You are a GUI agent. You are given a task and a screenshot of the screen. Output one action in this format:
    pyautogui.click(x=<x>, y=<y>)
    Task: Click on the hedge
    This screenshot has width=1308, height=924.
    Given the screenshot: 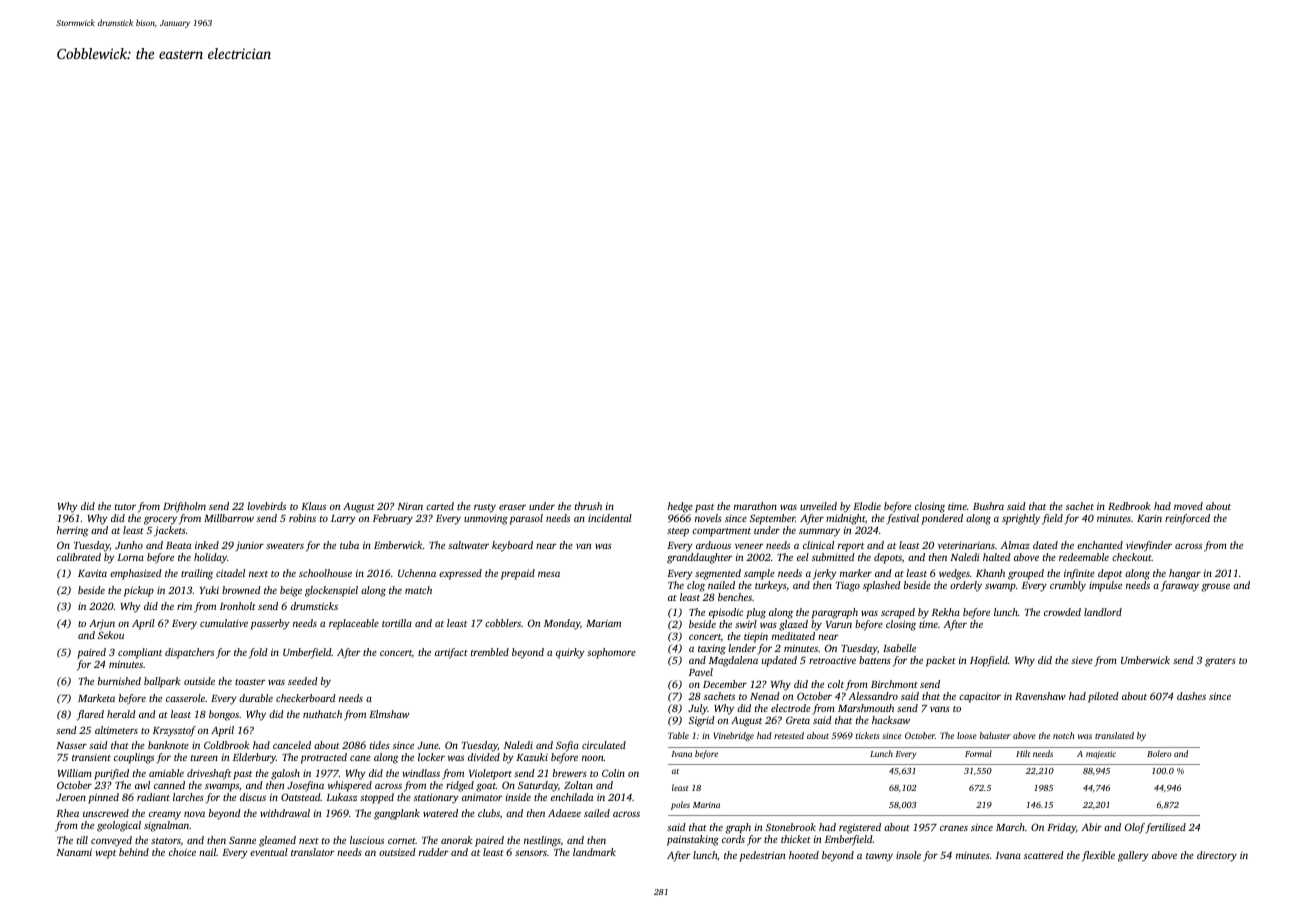 What is the action you would take?
    pyautogui.click(x=680, y=507)
